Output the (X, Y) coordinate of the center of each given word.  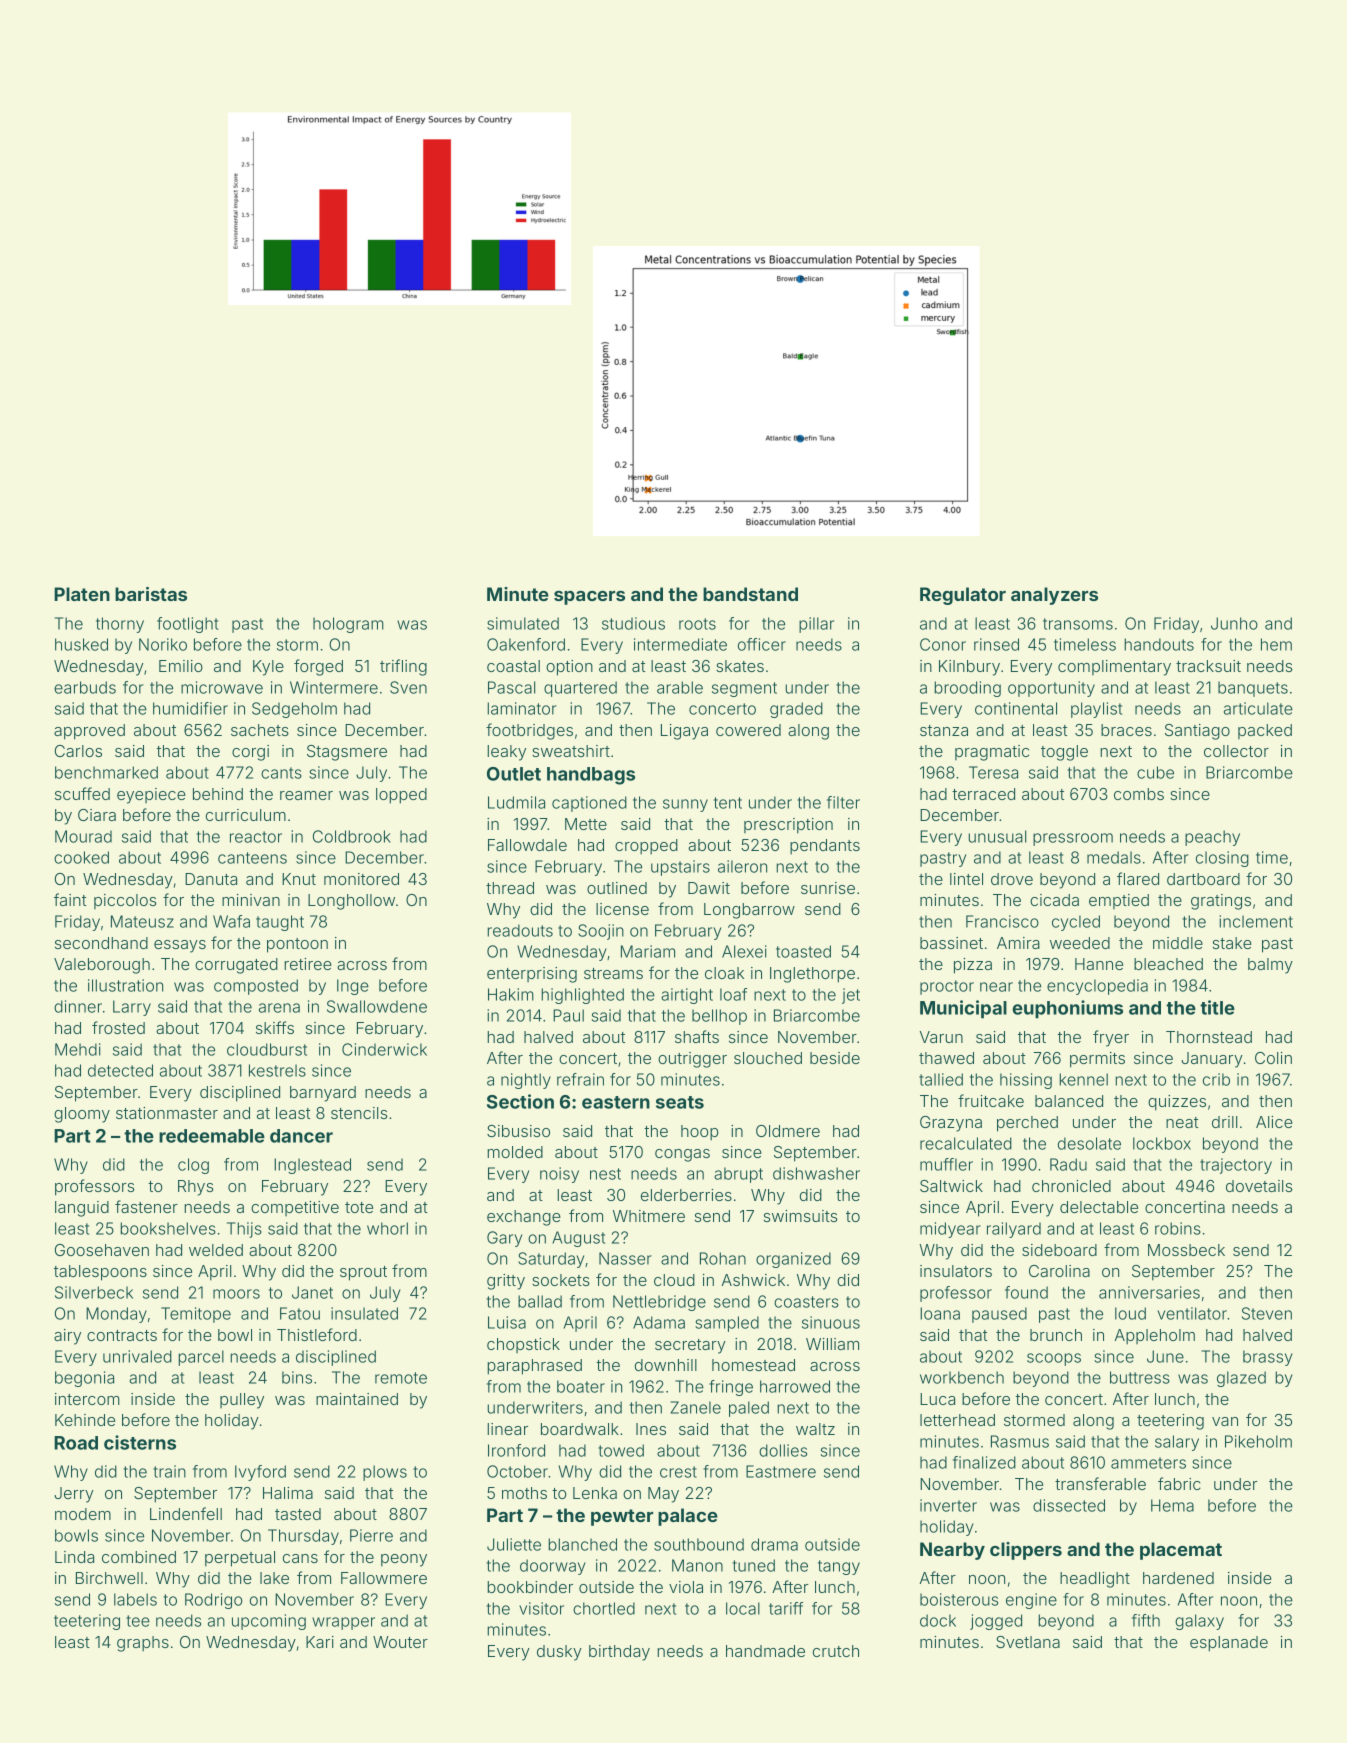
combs (1139, 794)
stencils (359, 1113)
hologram (348, 625)
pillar (816, 625)
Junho (1234, 623)
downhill (666, 1365)
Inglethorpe (812, 975)
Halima (288, 1493)
